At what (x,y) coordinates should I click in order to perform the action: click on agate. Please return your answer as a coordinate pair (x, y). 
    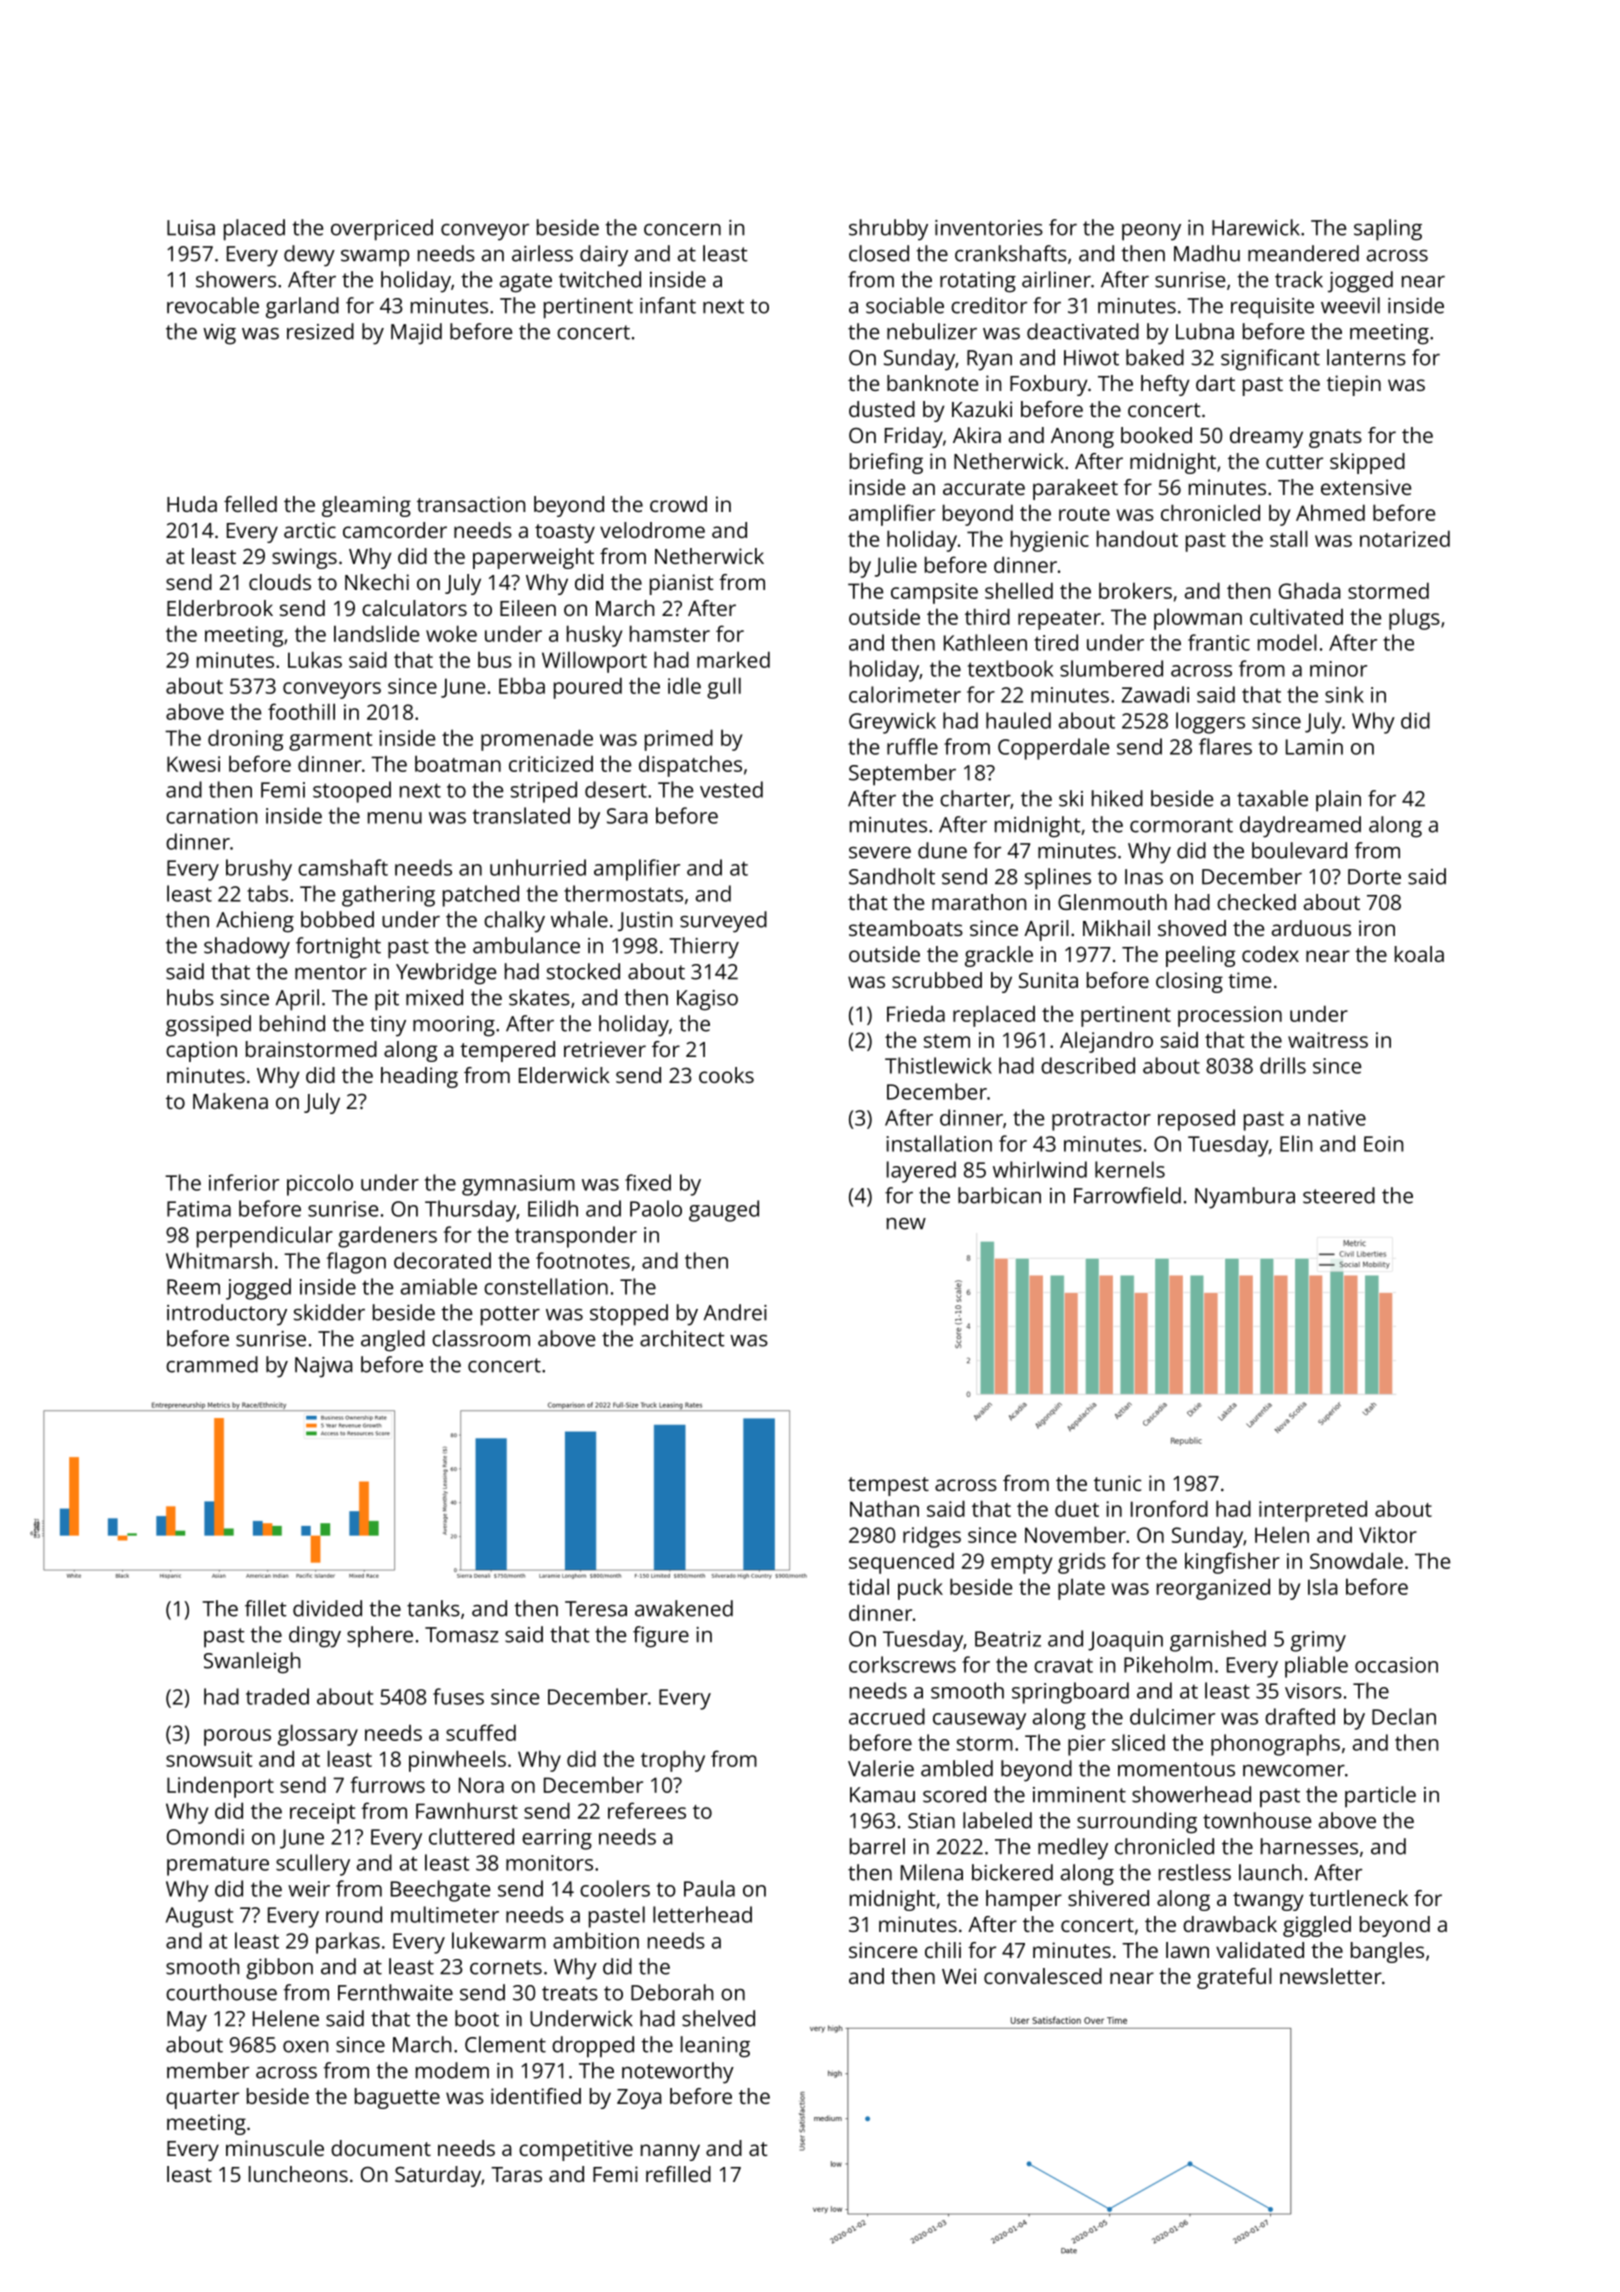
    Looking at the image, I should click on (526, 283).
